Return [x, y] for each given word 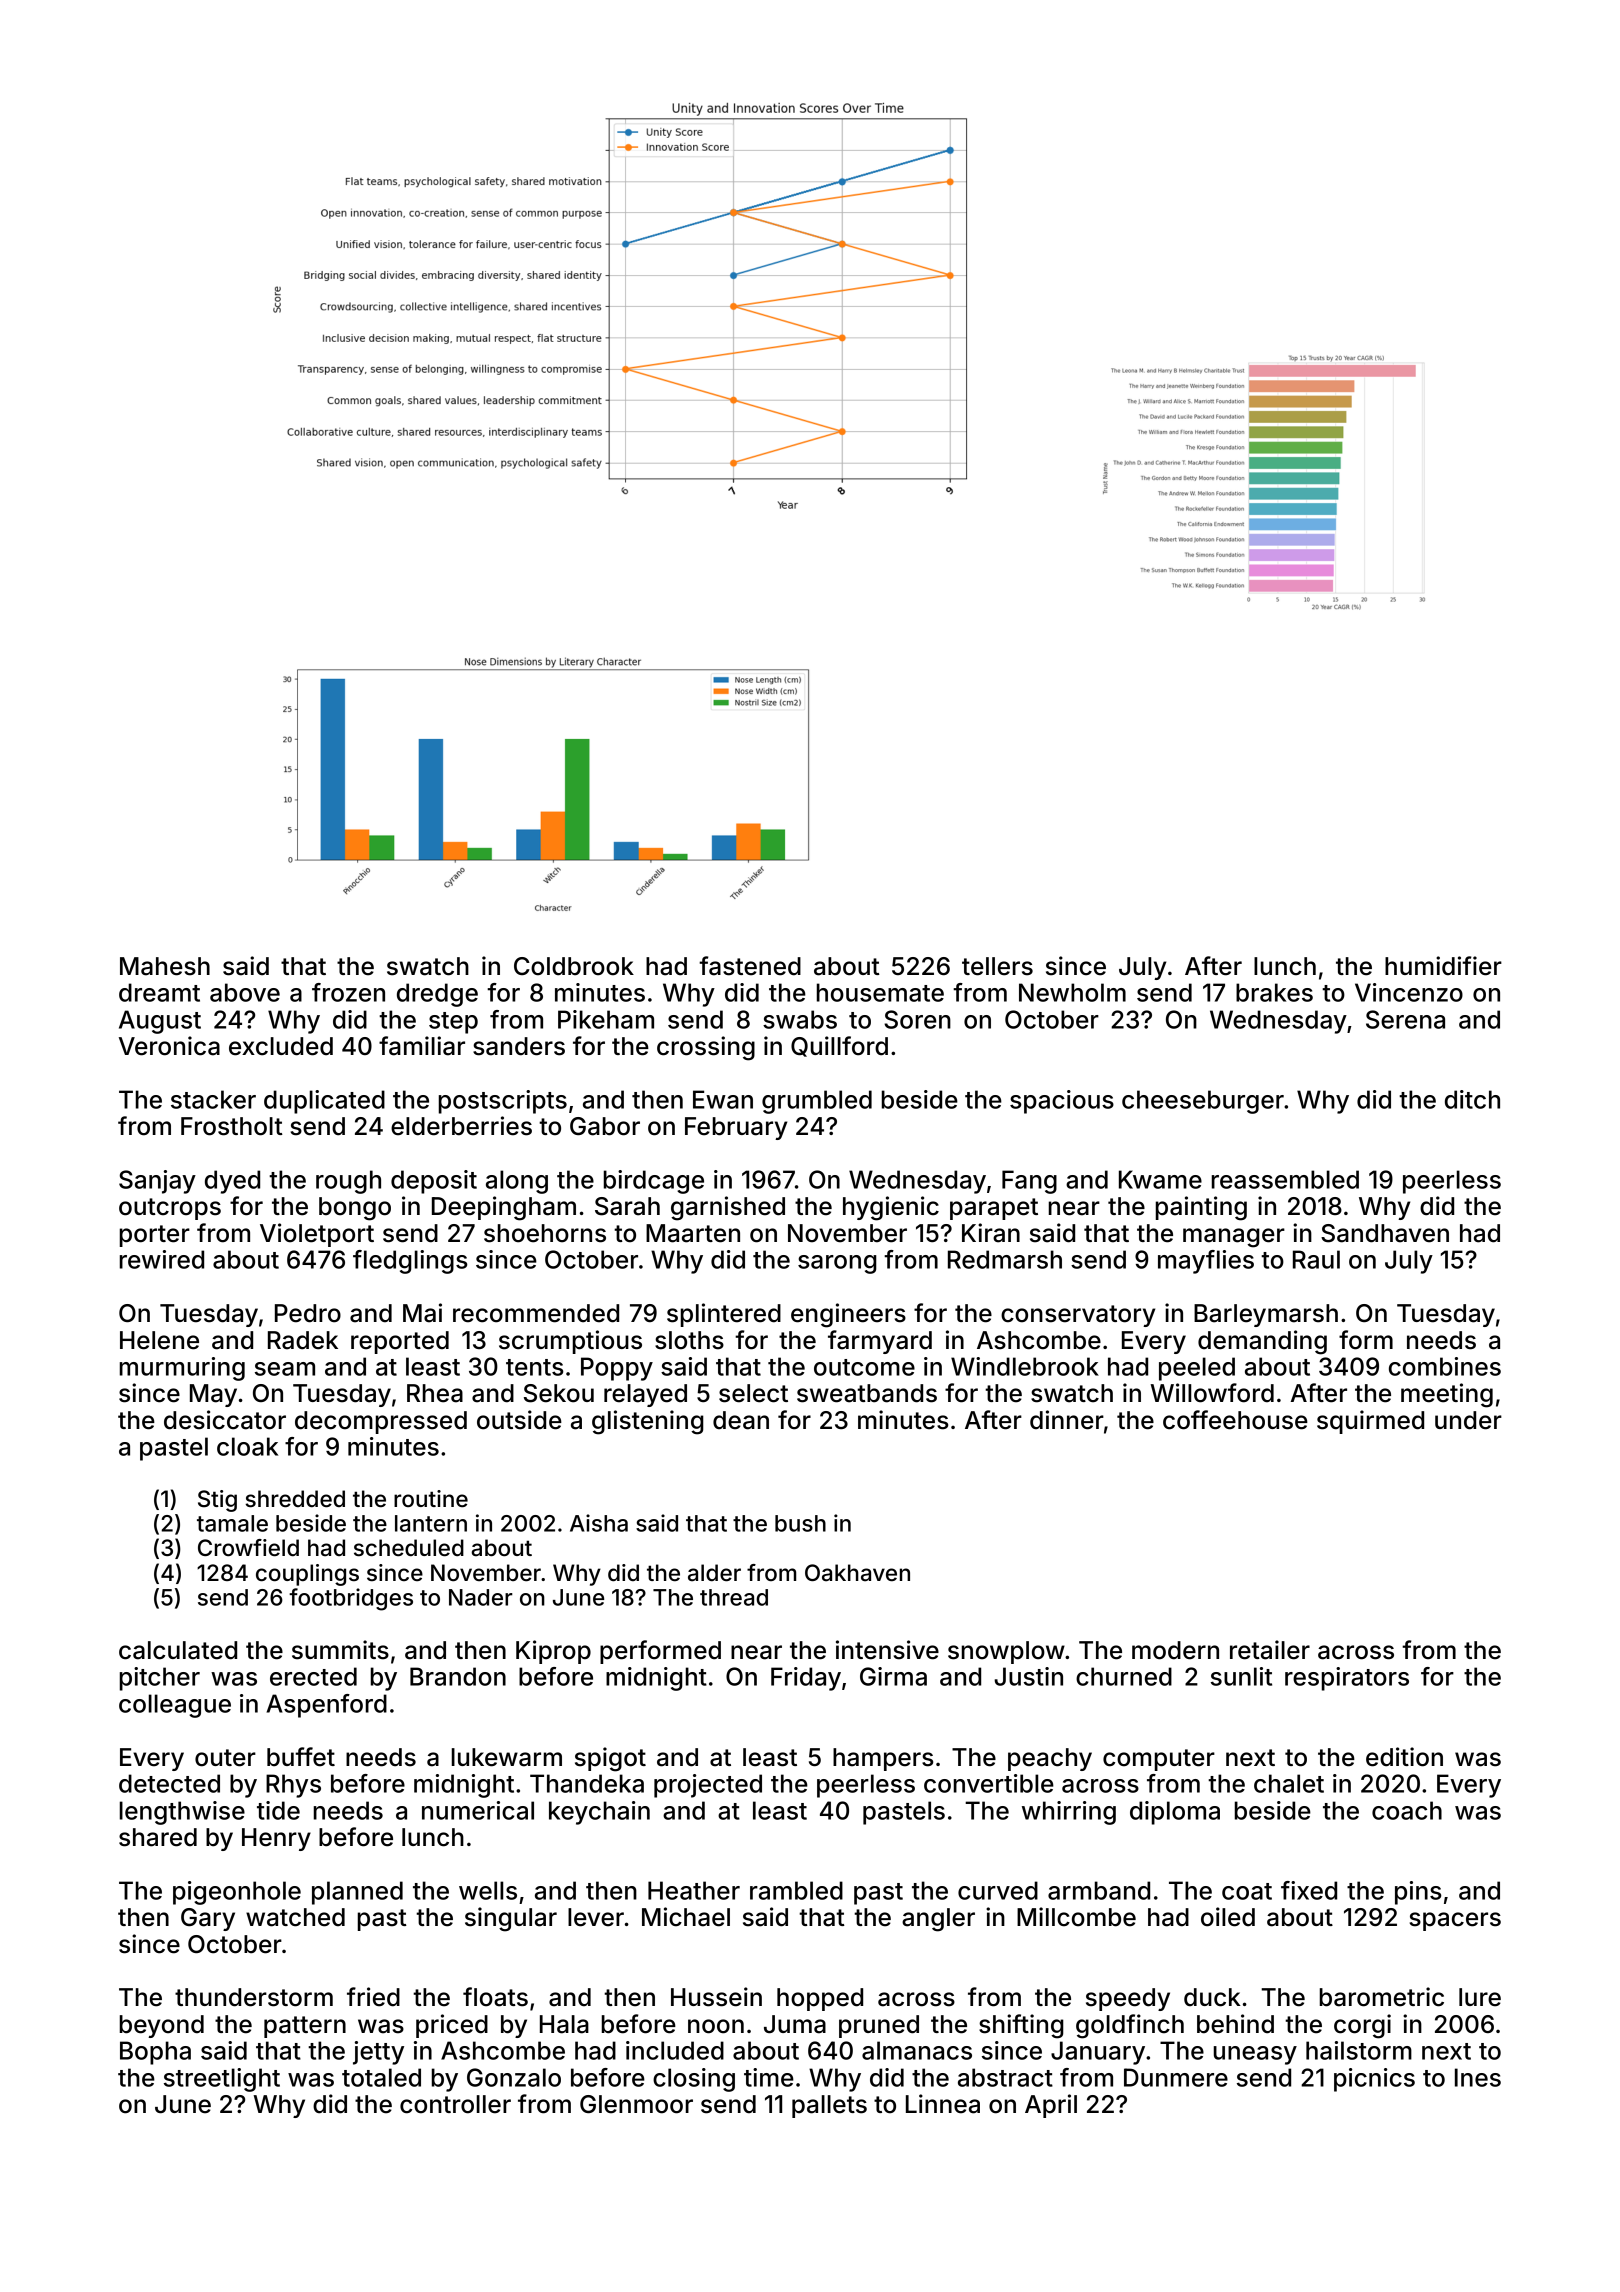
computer [1159, 1760]
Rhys [293, 1786]
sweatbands [867, 1393]
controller [455, 2104]
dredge [437, 995]
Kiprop [553, 1652]
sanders [519, 1046]
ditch [1472, 1099]
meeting [1447, 1395]
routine [431, 1499]
